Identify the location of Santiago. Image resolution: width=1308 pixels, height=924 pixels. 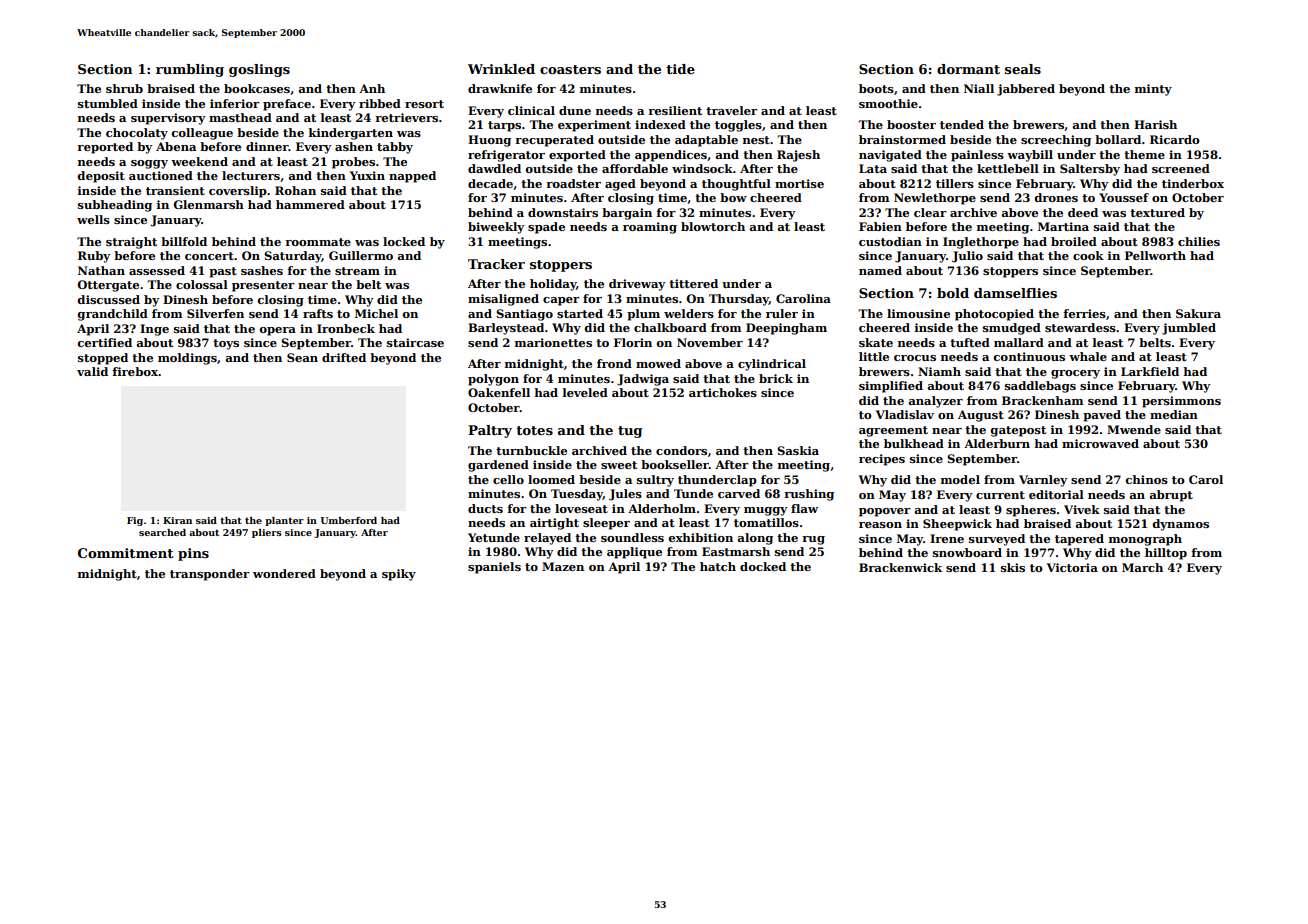
(524, 315).
